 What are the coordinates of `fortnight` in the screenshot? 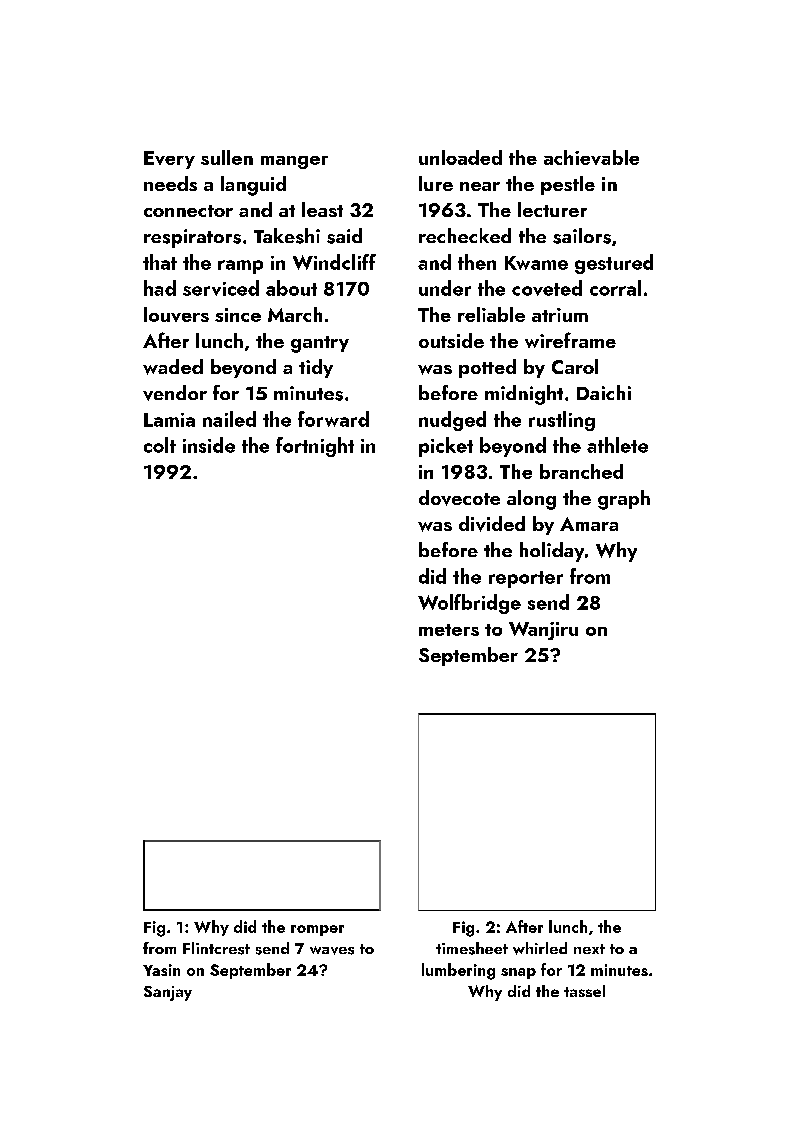 It's located at (315, 447).
